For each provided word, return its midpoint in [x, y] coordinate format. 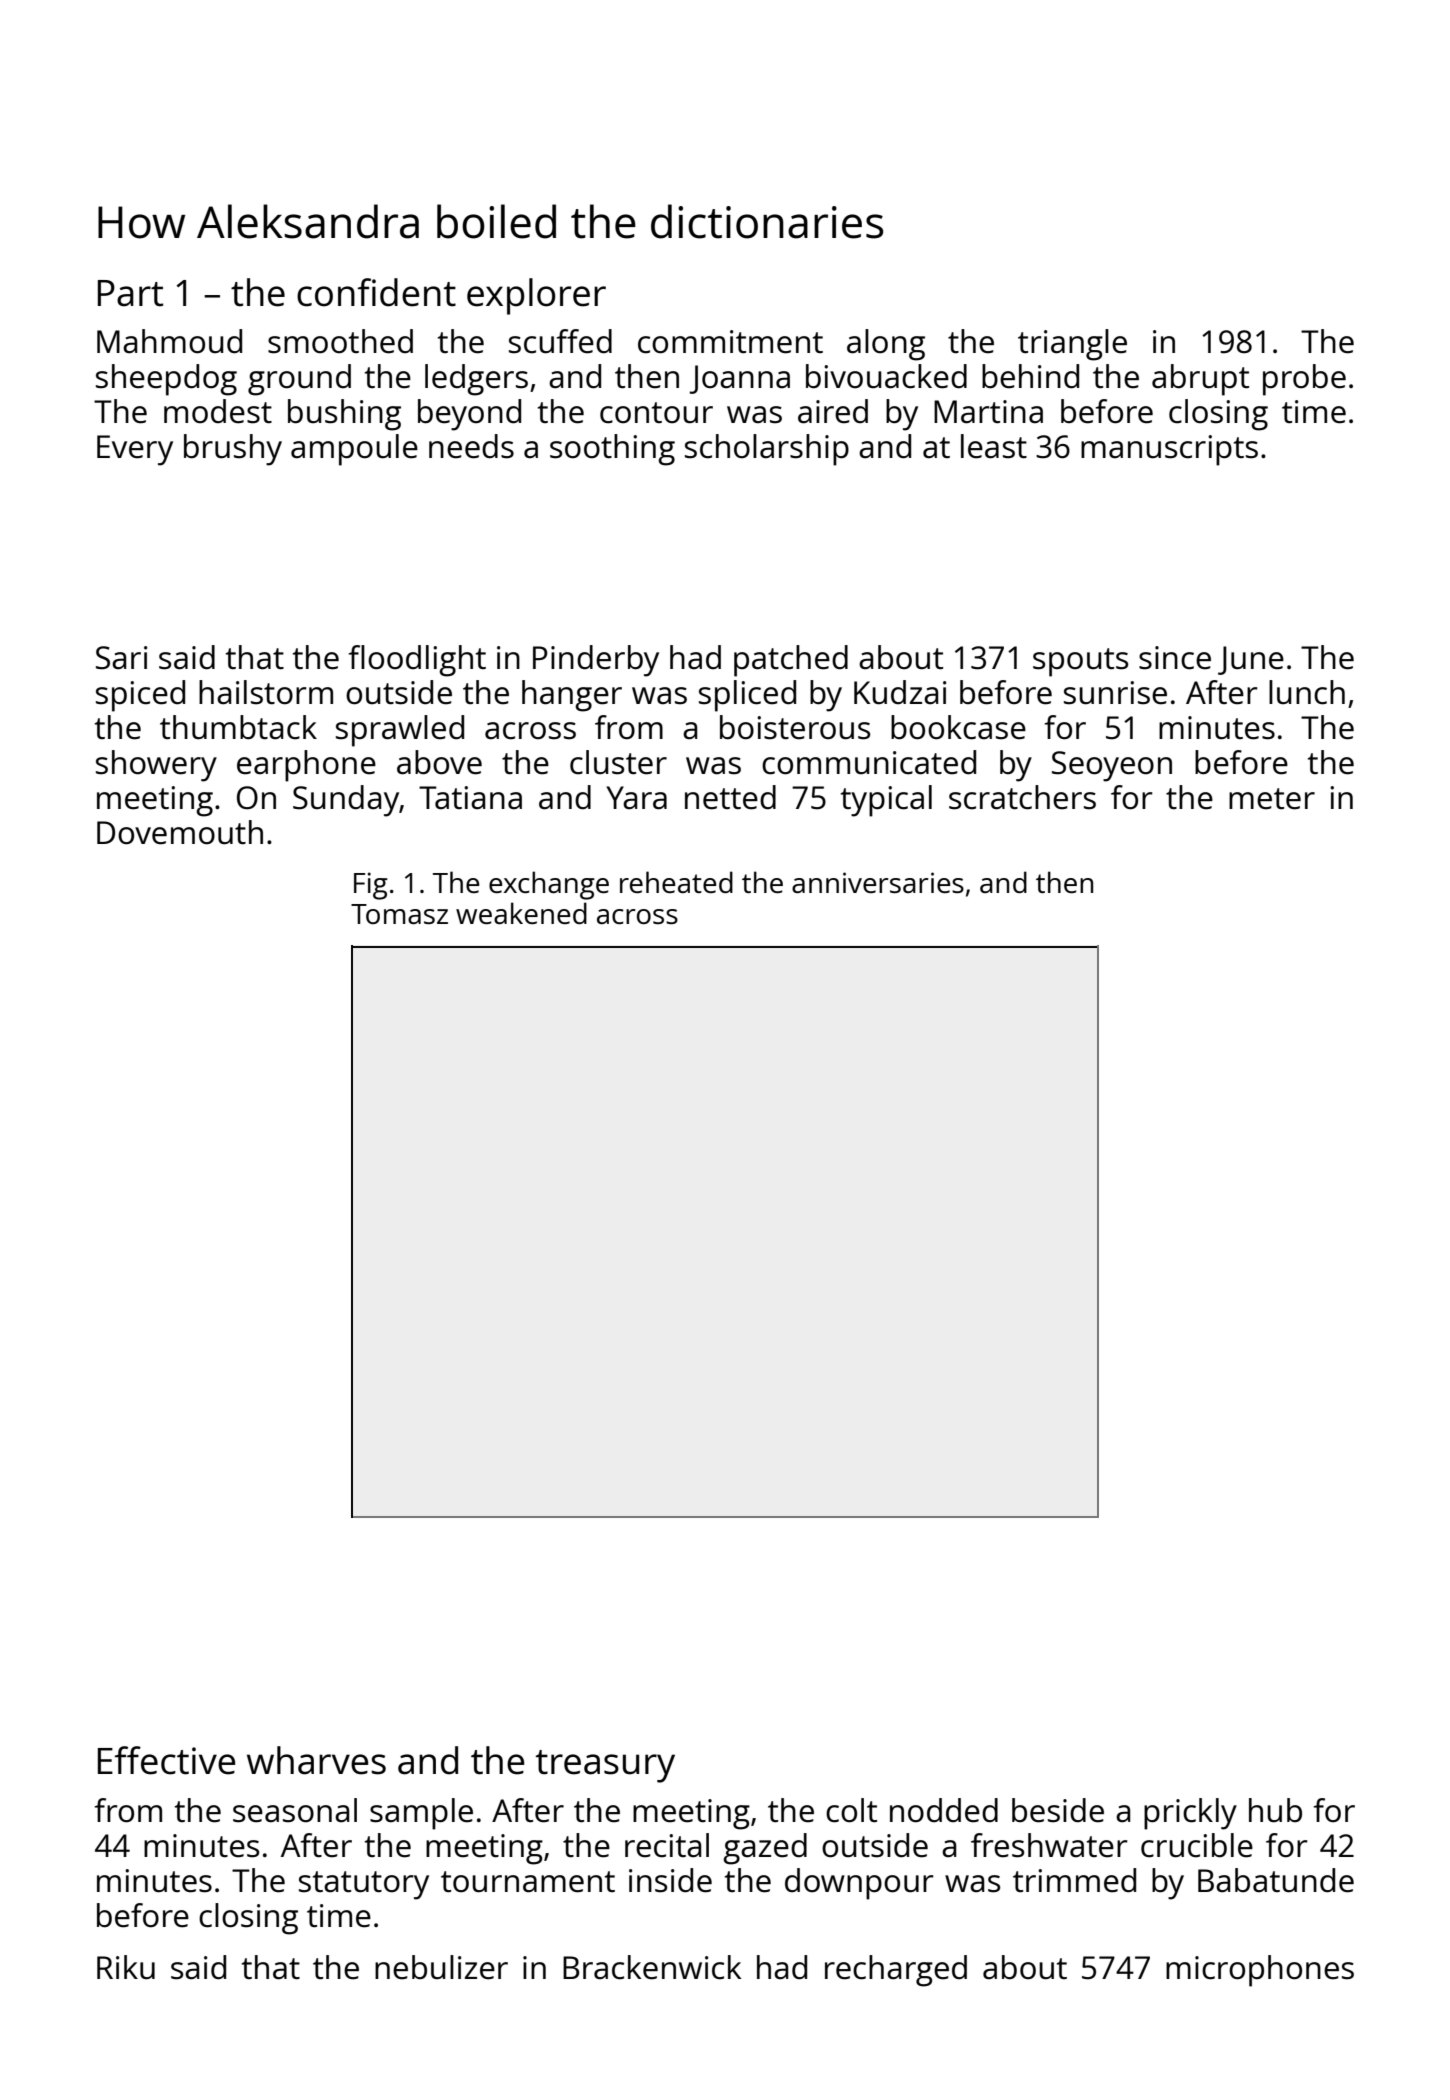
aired [833, 411]
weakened [521, 913]
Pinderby [596, 661]
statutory [364, 1885]
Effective [166, 1760]
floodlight [417, 661]
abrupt [1200, 380]
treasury [605, 1766]
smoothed [340, 341]
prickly [1190, 1814]
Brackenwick [652, 1967]
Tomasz [399, 914]
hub [1275, 1810]
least [994, 446]
